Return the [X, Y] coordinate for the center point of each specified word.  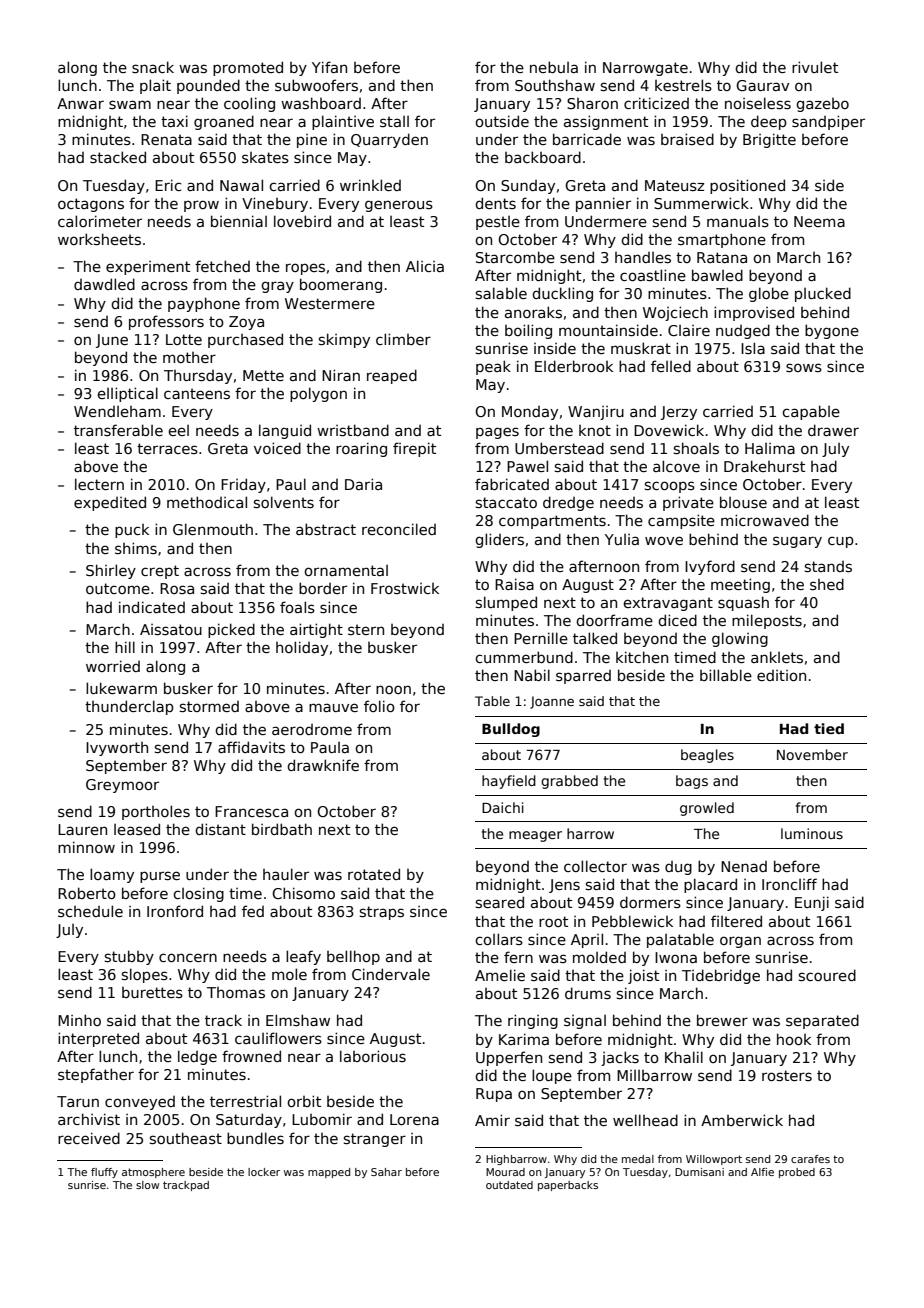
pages [497, 433]
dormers [650, 902]
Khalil [684, 1057]
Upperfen [509, 1058]
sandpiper [828, 122]
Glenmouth [213, 529]
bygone [832, 331]
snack [153, 67]
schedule [90, 911]
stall [394, 121]
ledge [197, 1057]
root [553, 921]
